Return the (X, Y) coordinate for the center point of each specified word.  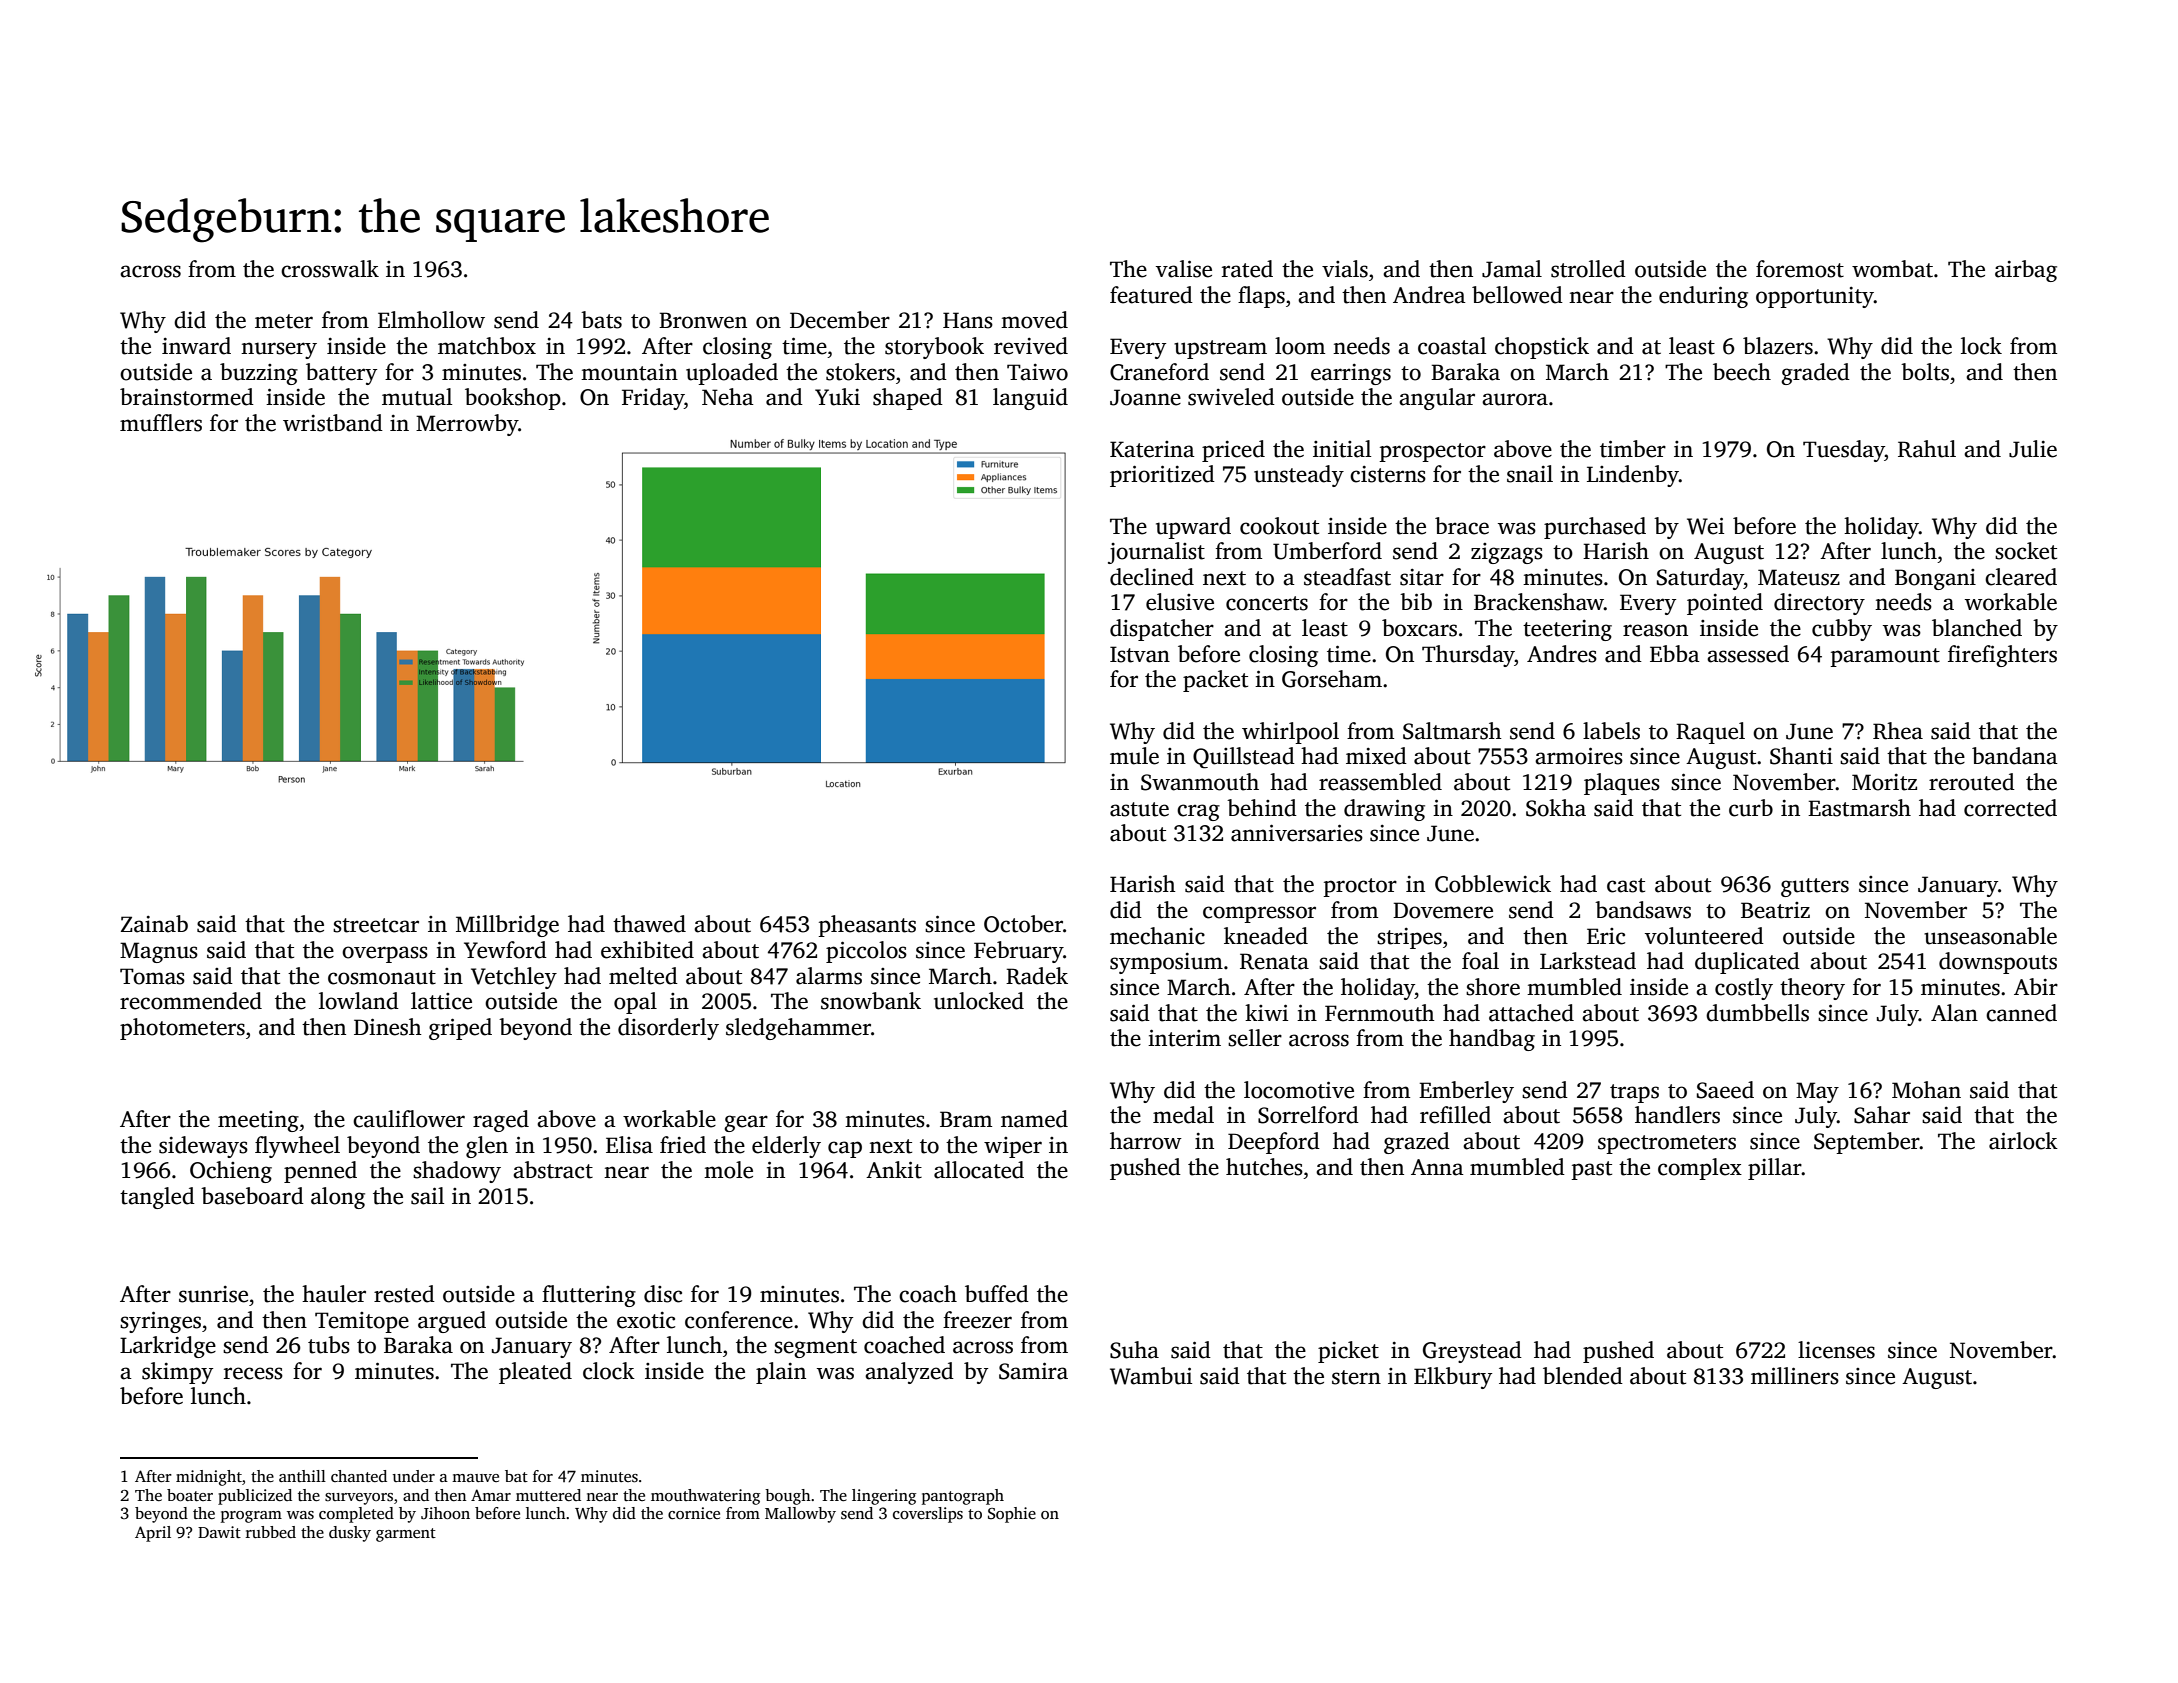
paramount (1885, 657)
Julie (2033, 449)
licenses (1836, 1350)
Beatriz (1775, 910)
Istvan (1140, 654)
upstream (1220, 349)
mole (728, 1170)
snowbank (871, 1001)
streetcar (376, 925)
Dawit (219, 1532)
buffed (997, 1294)
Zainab (154, 924)
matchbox (487, 346)
